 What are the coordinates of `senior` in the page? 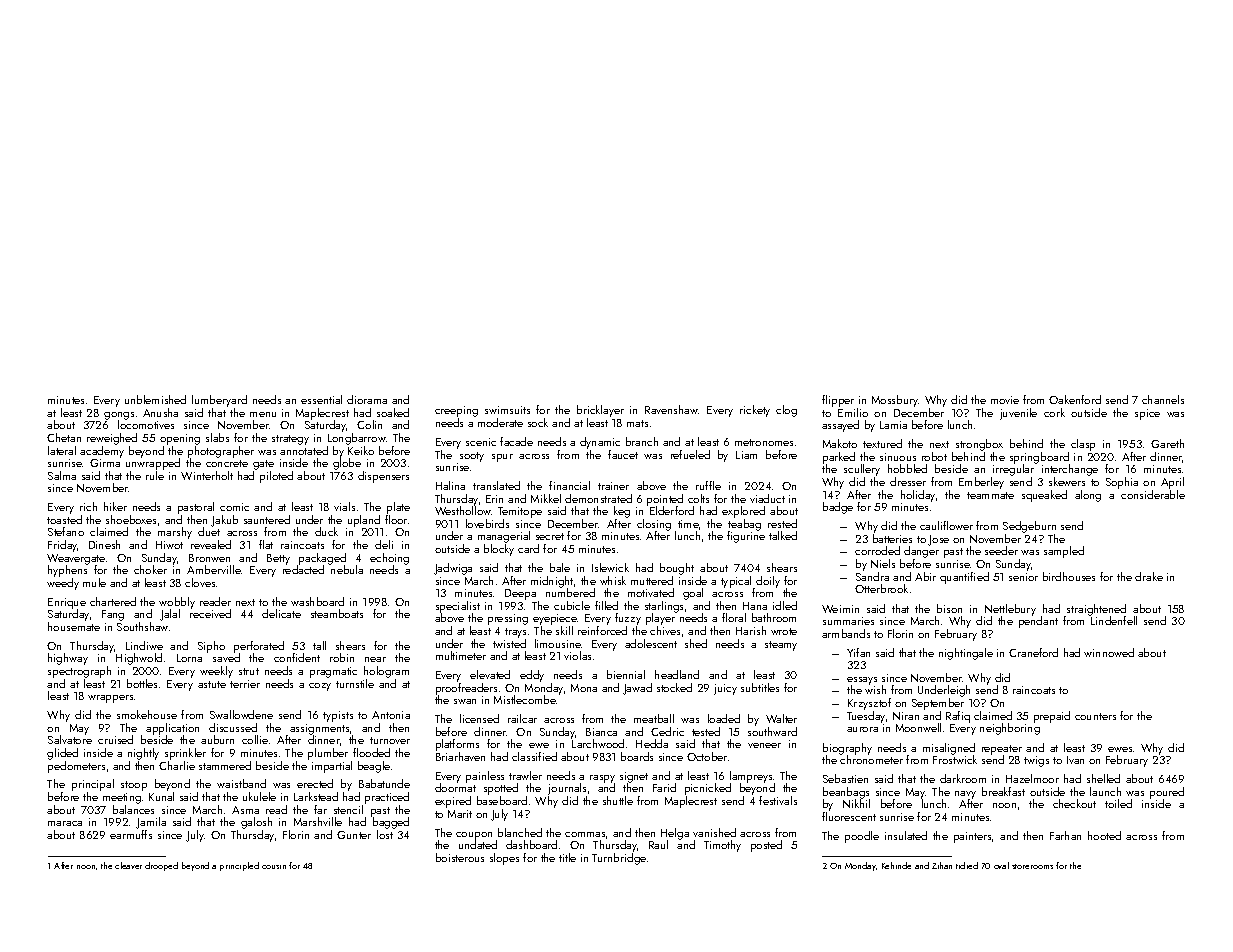 It's located at (1023, 577).
